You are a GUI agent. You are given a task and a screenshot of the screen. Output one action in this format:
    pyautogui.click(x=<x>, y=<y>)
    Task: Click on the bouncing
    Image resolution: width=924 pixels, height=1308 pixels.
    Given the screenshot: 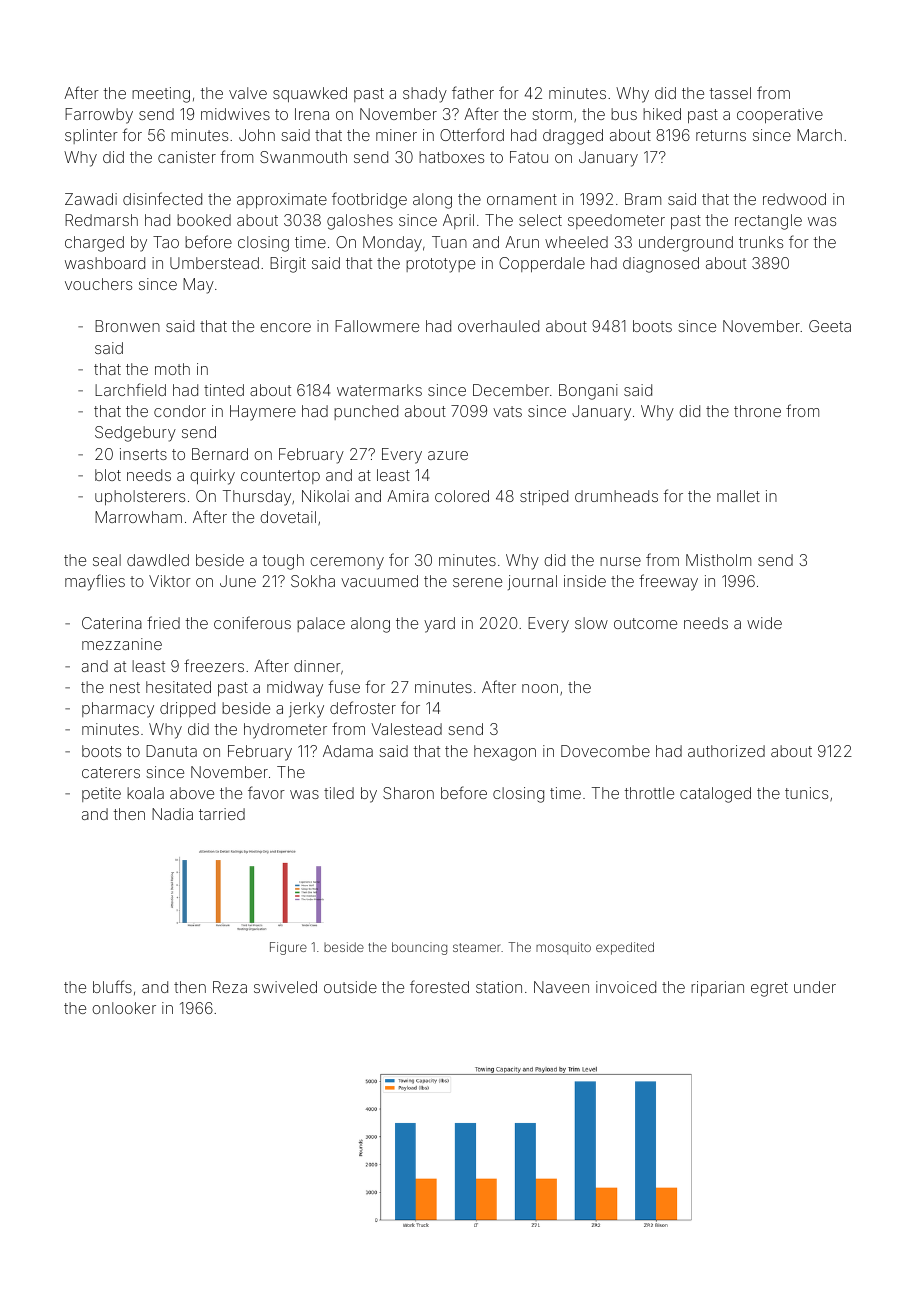 What is the action you would take?
    pyautogui.click(x=419, y=948)
